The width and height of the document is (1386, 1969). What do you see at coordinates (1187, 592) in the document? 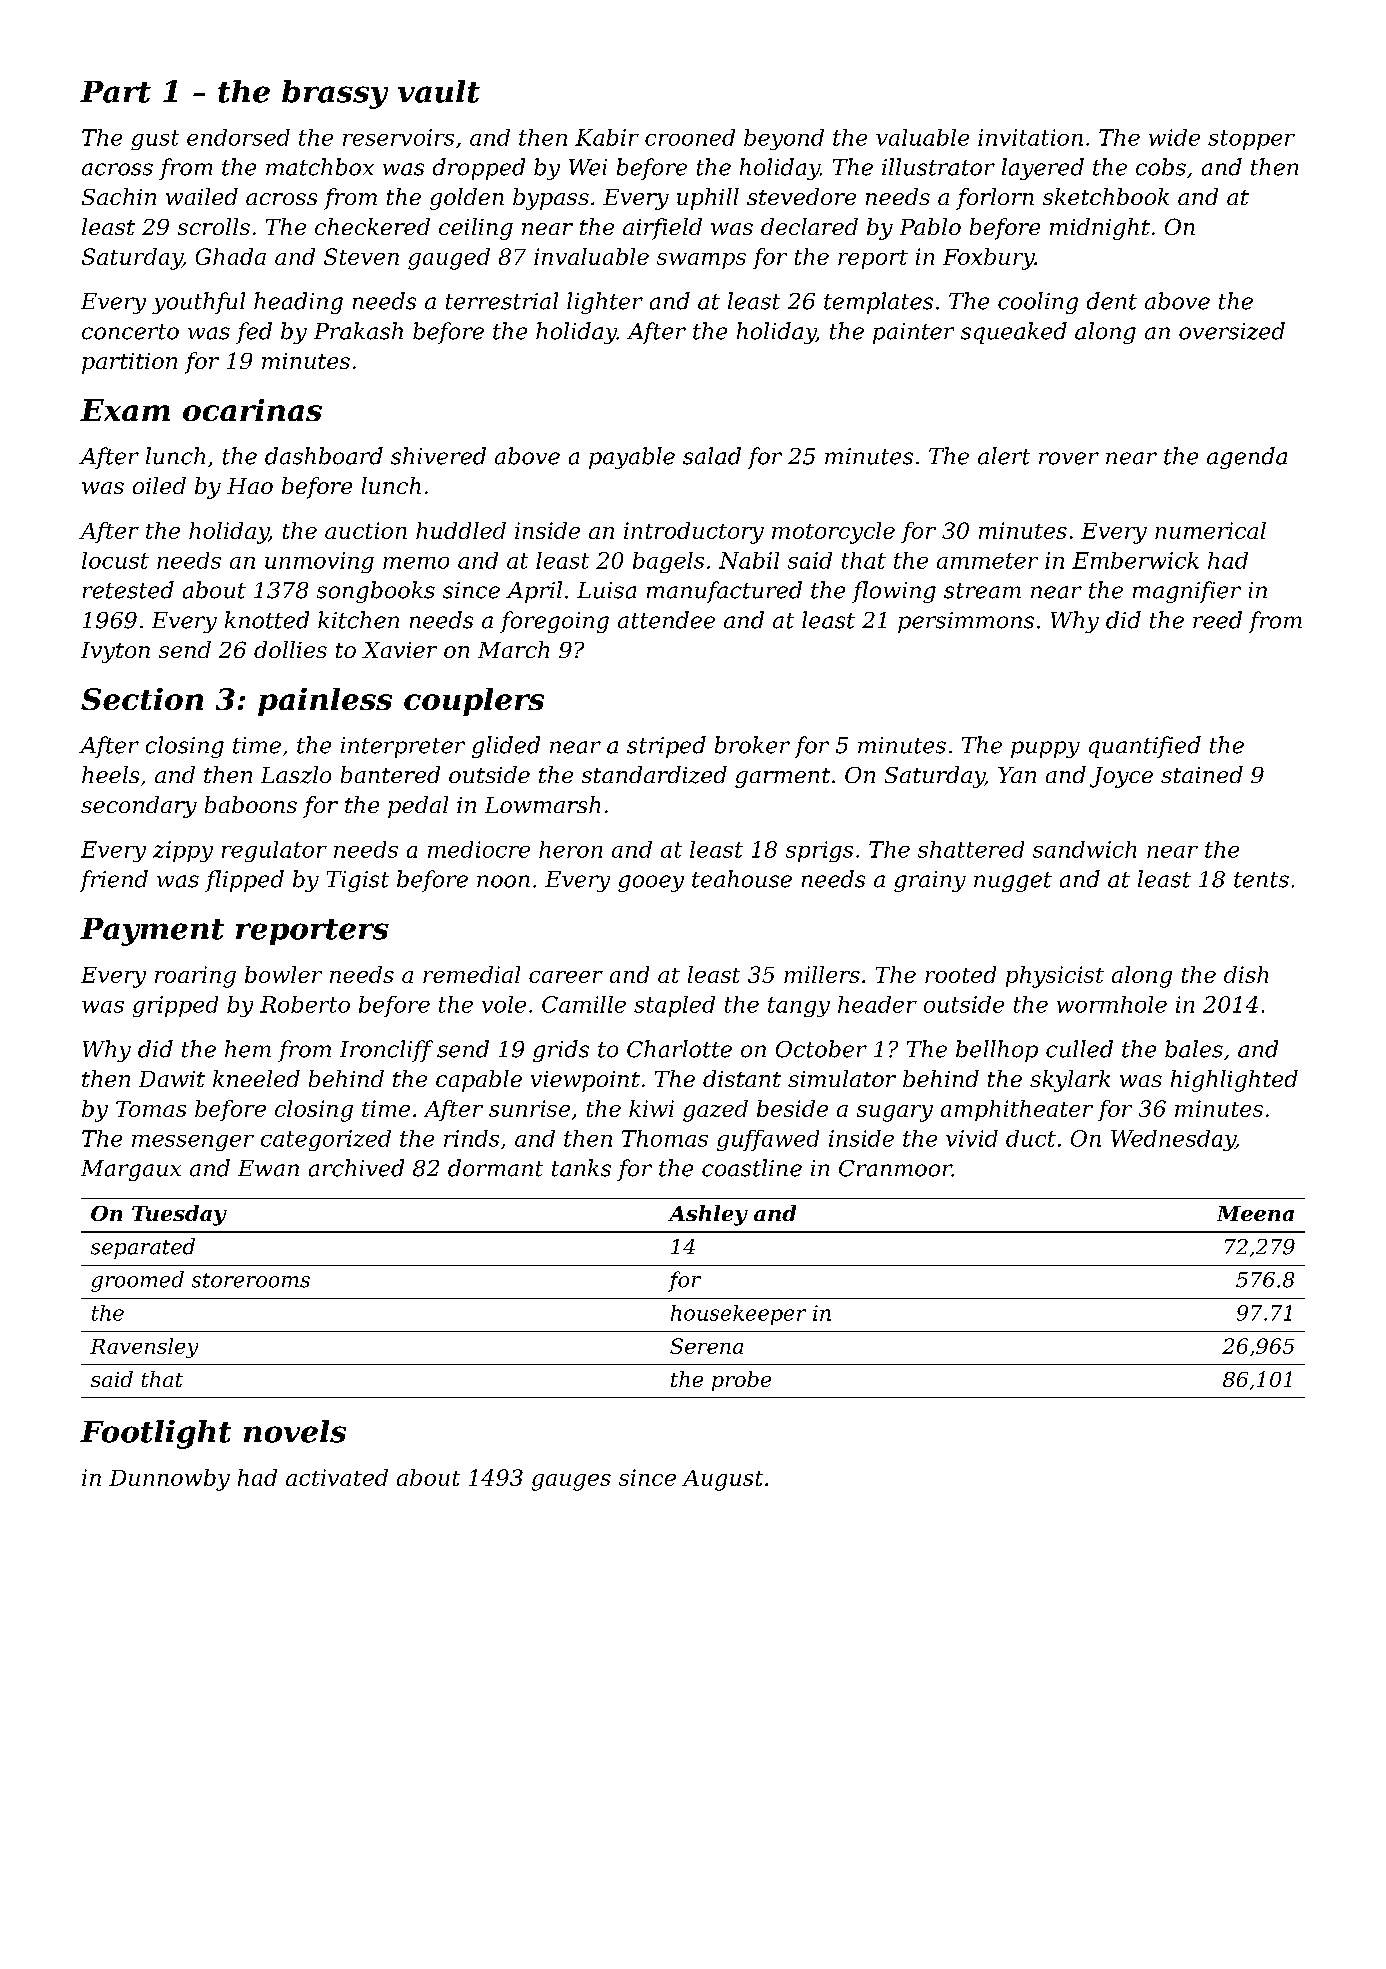
I see `magnifier` at bounding box center [1187, 592].
